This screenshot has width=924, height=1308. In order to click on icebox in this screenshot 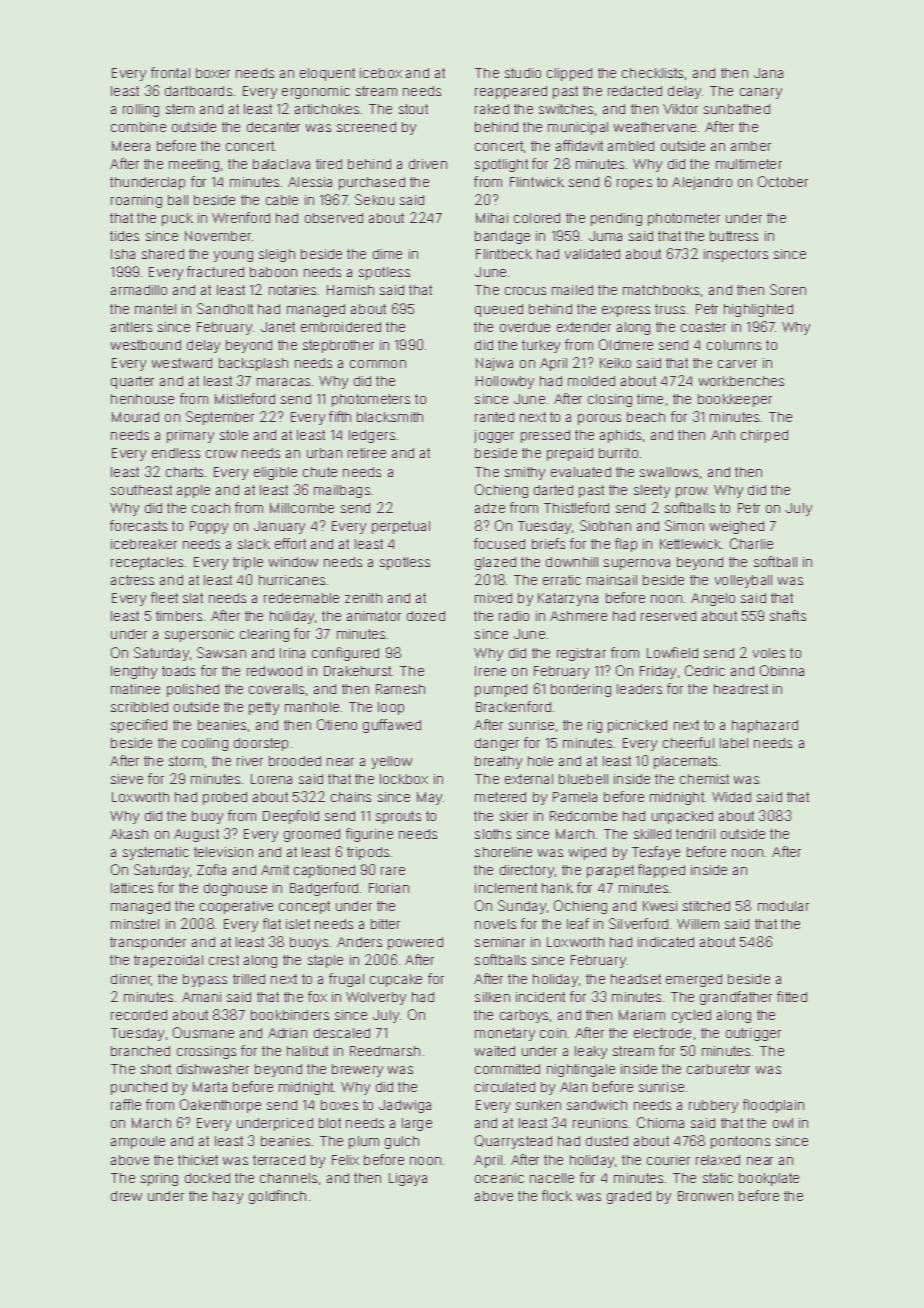, I will do `click(381, 73)`.
